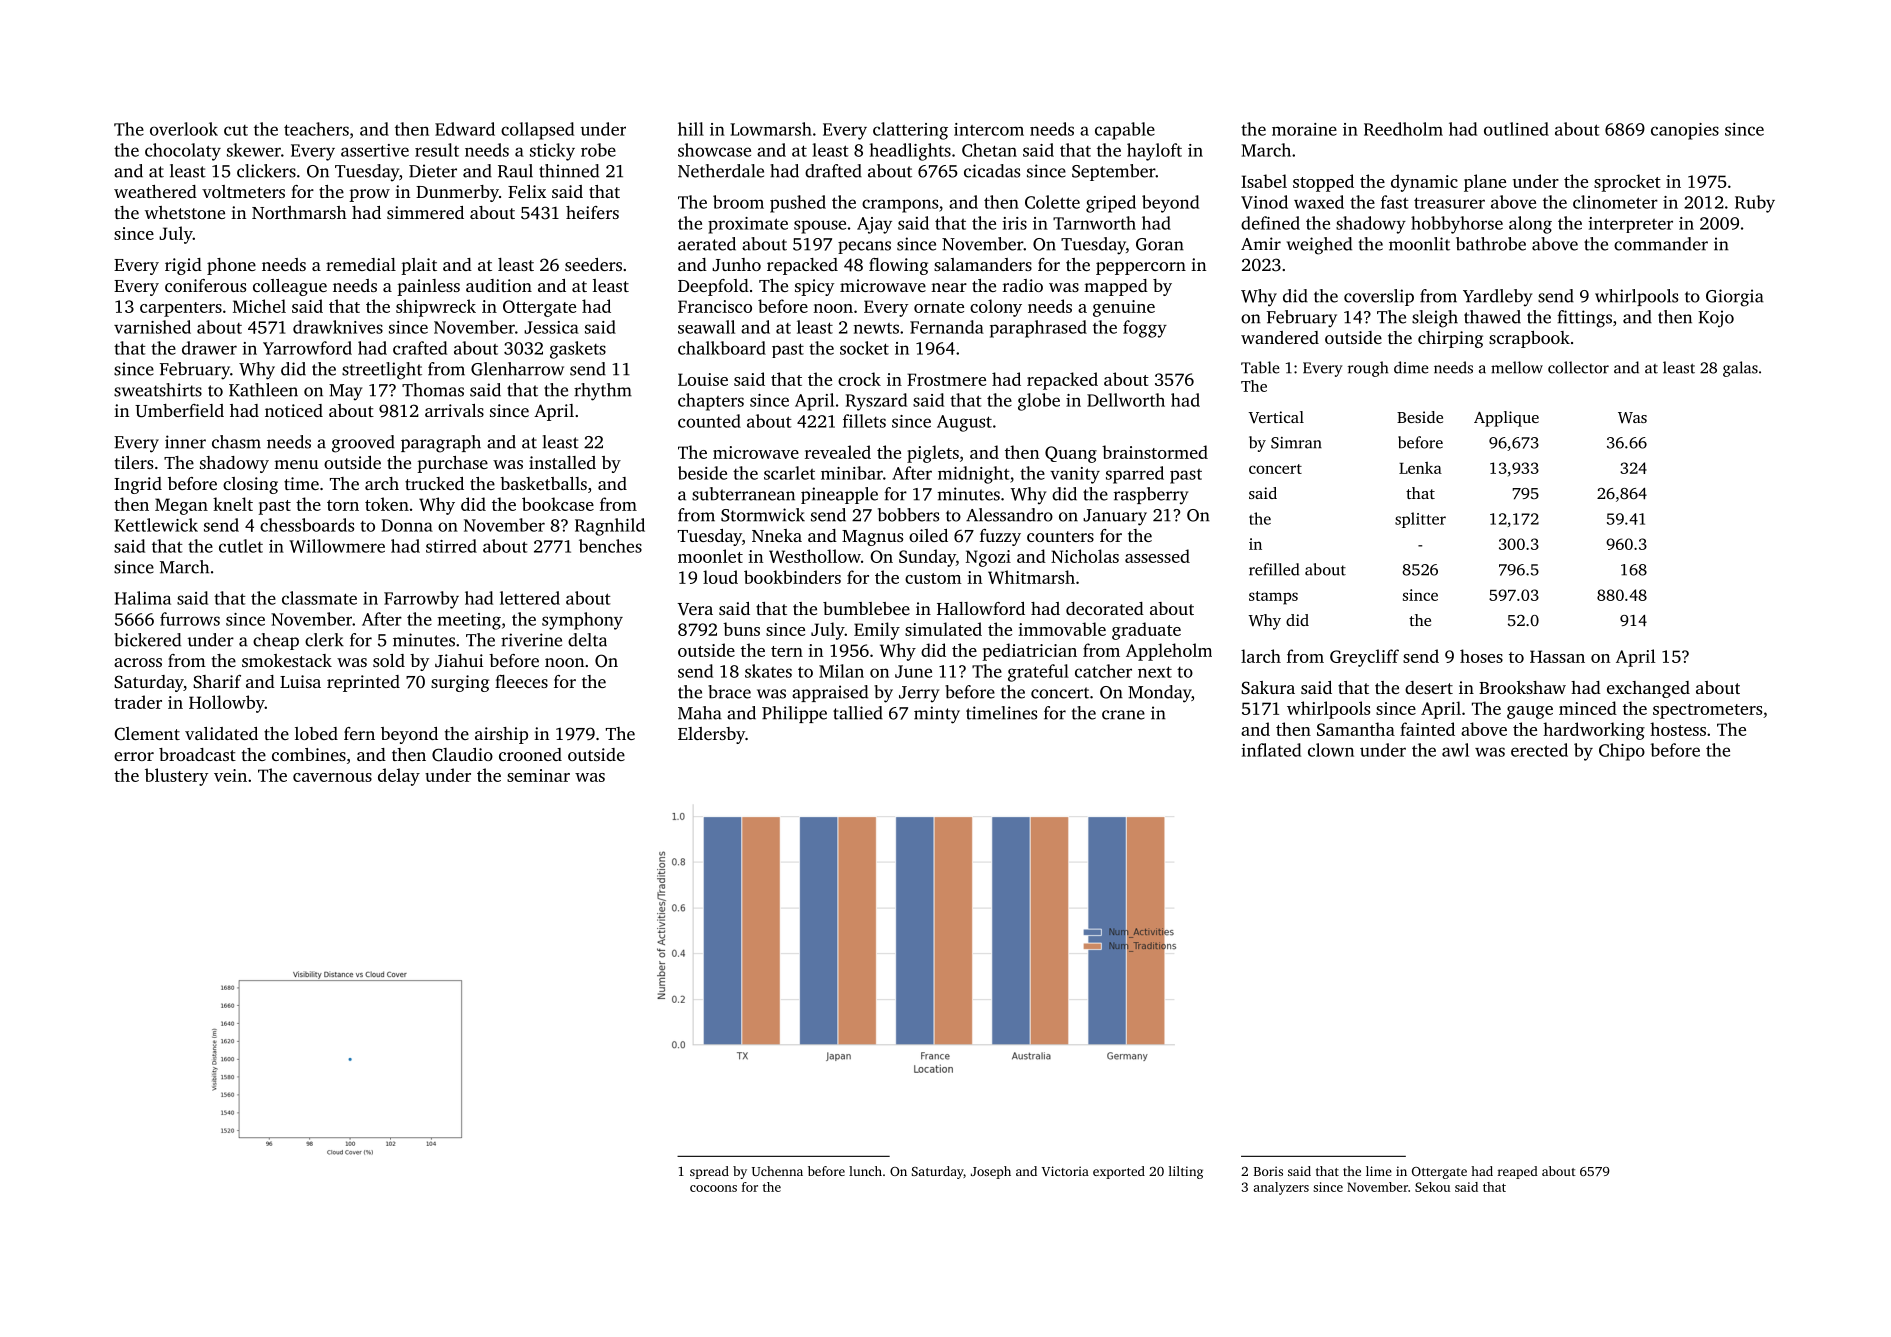  I want to click on outlined, so click(1516, 129).
